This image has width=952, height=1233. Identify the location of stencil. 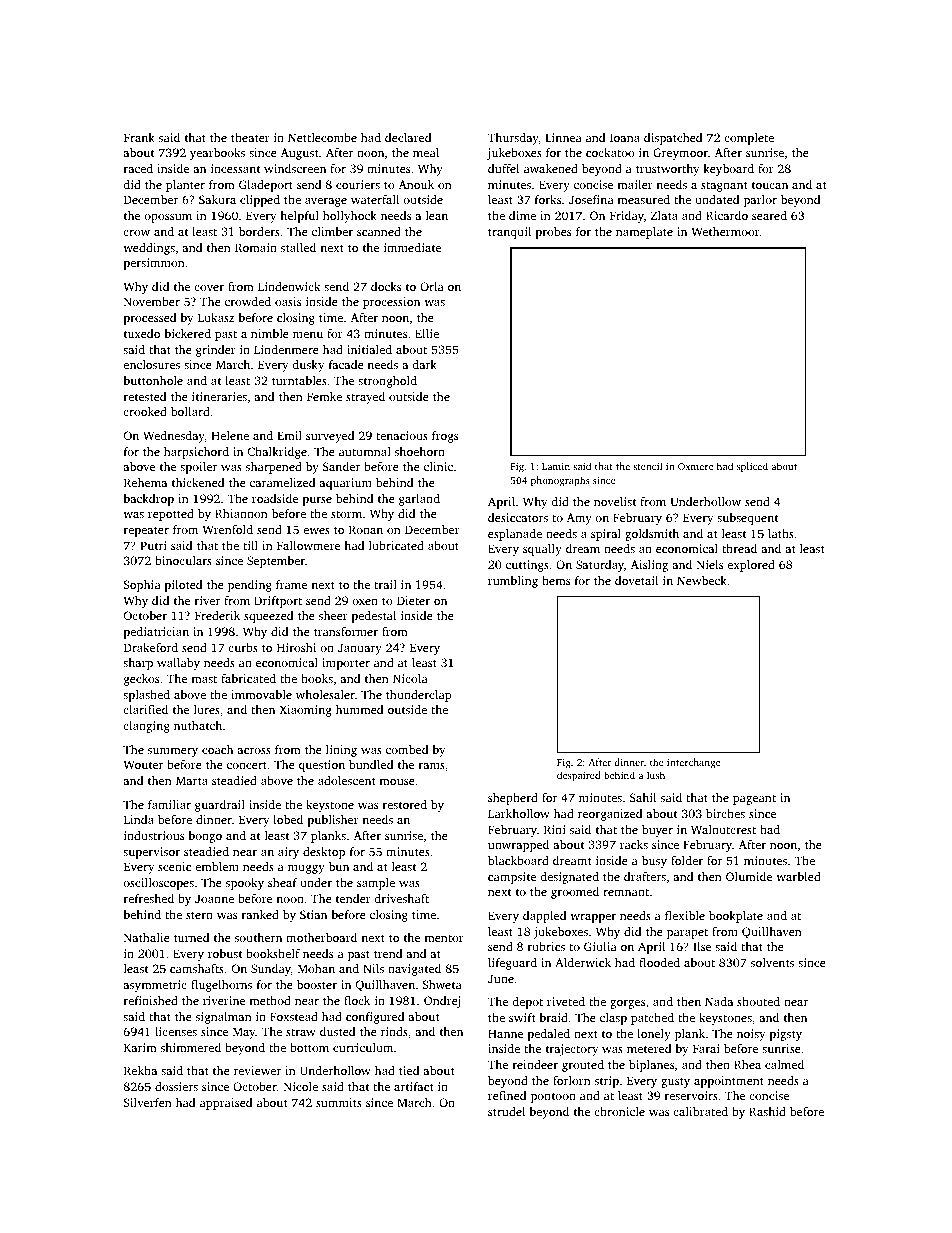
(647, 466).
